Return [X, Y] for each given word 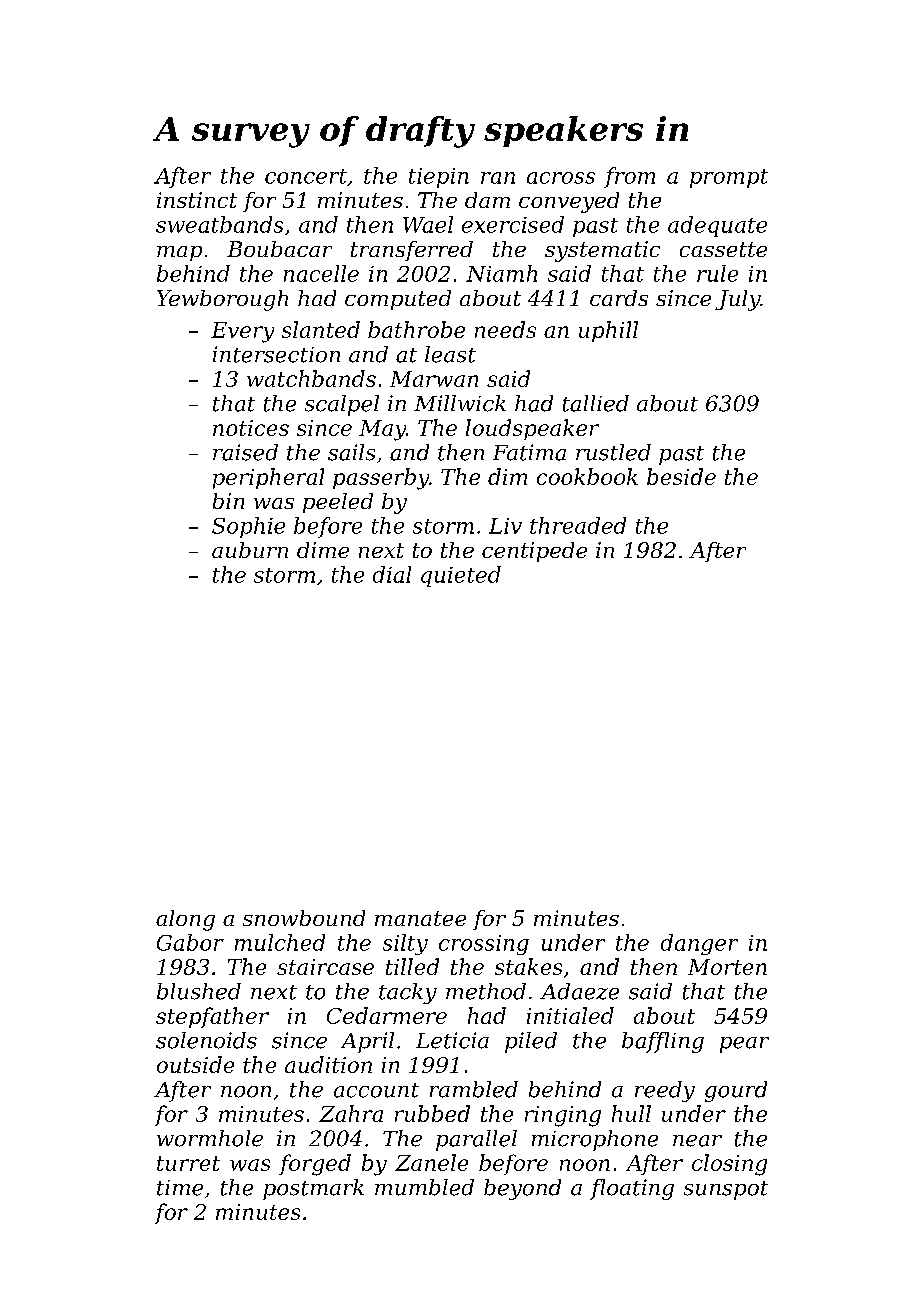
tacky [408, 993]
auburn [250, 550]
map [179, 253]
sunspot [726, 1190]
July [737, 300]
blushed [199, 991]
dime [323, 550]
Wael [428, 224]
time [180, 1188]
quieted [461, 576]
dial [392, 574]
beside [681, 476]
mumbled [424, 1187]
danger [699, 944]
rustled [613, 452]
